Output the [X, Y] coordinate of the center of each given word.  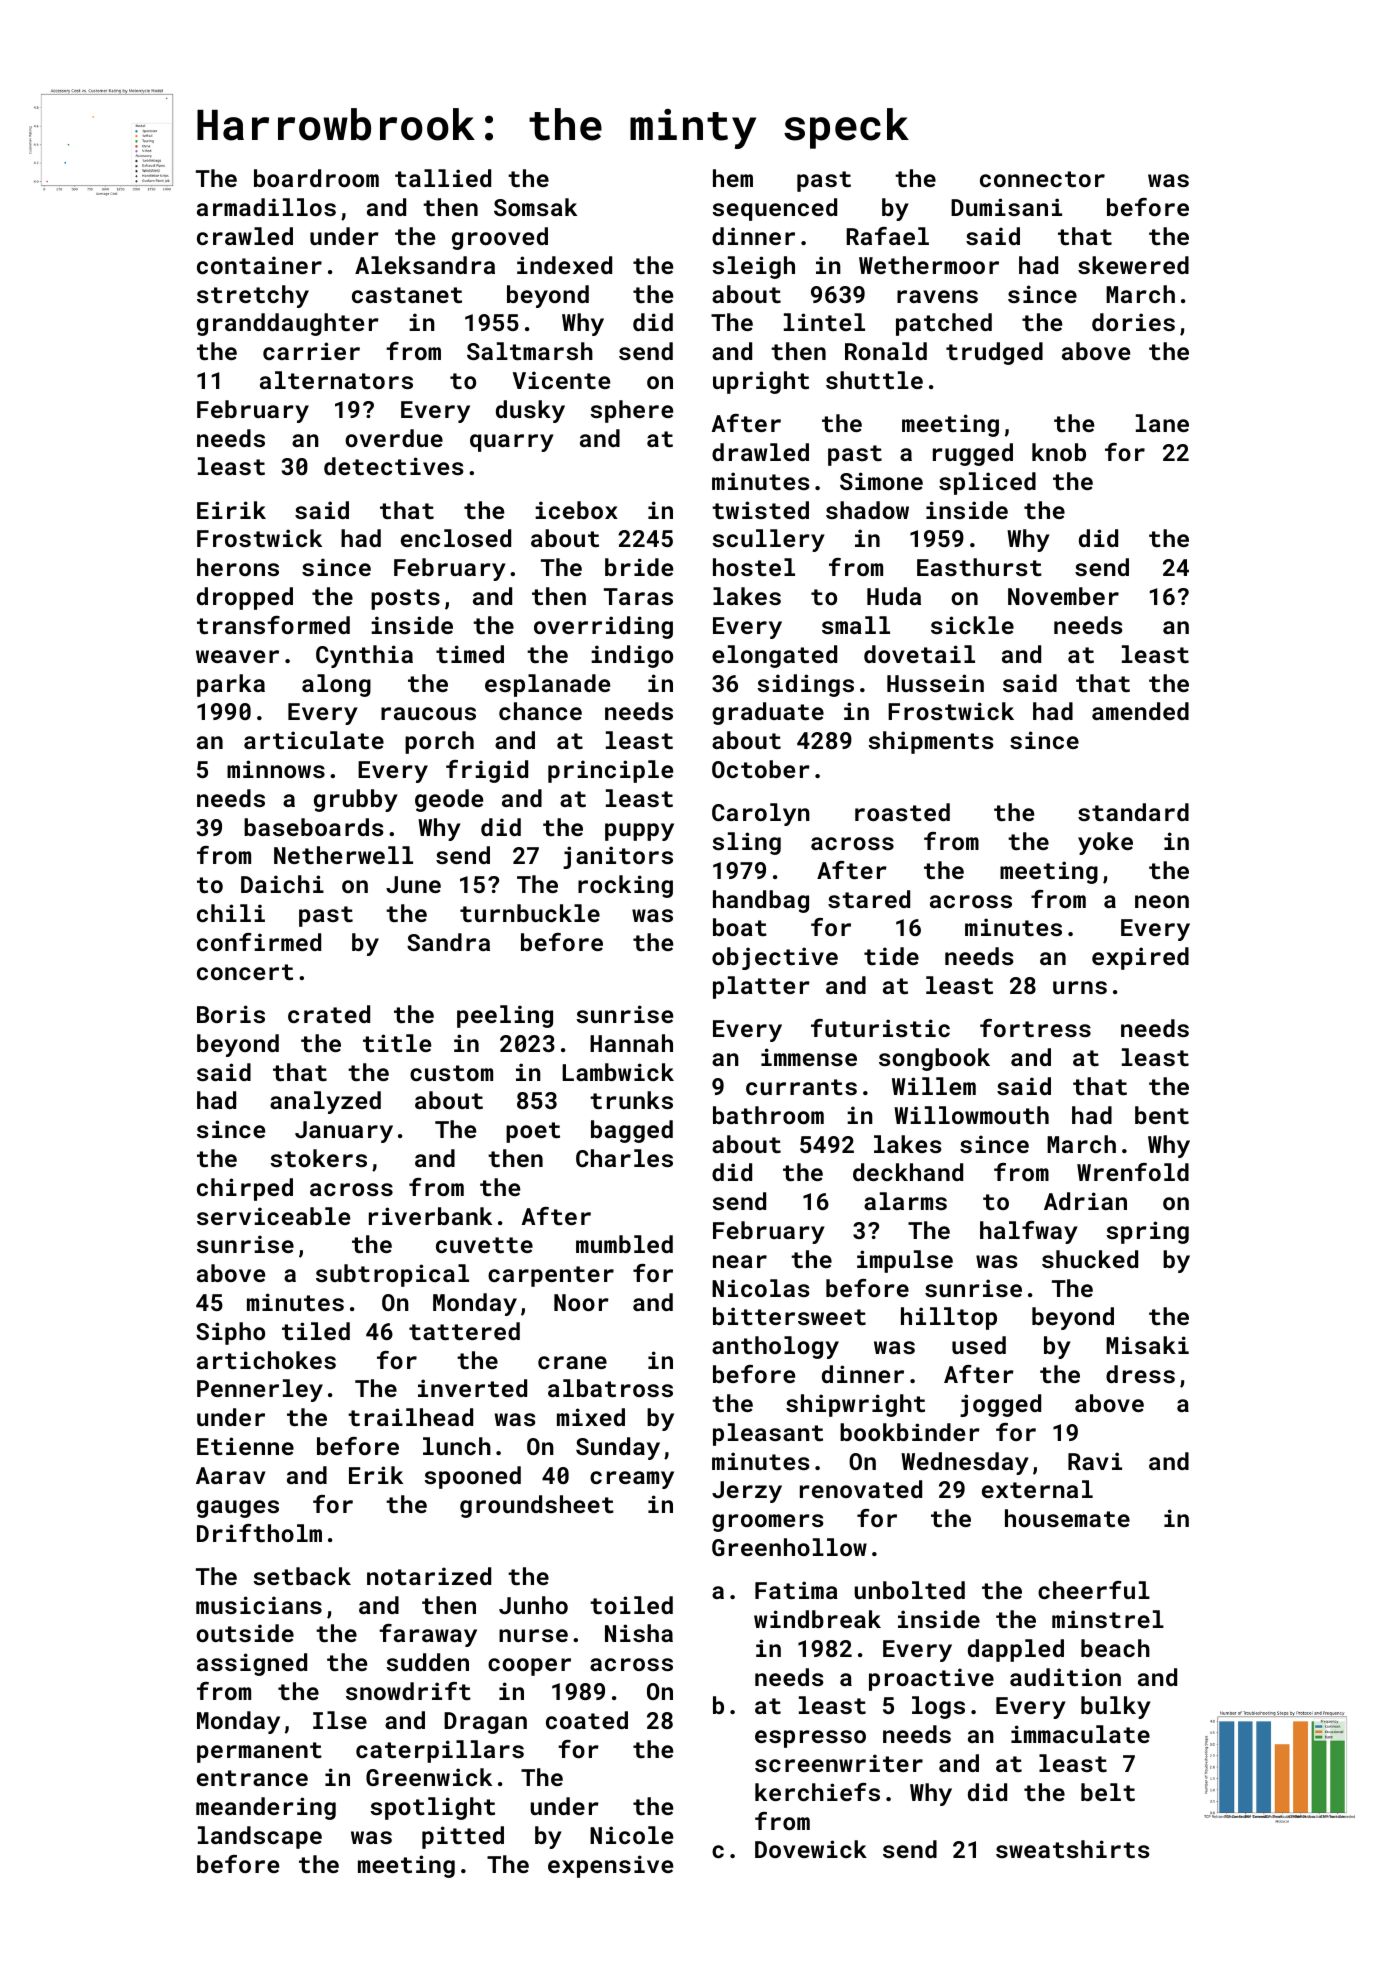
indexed [564, 265]
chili [231, 913]
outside [245, 1633]
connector [1042, 179]
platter [761, 987]
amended [1140, 711]
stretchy [253, 296]
